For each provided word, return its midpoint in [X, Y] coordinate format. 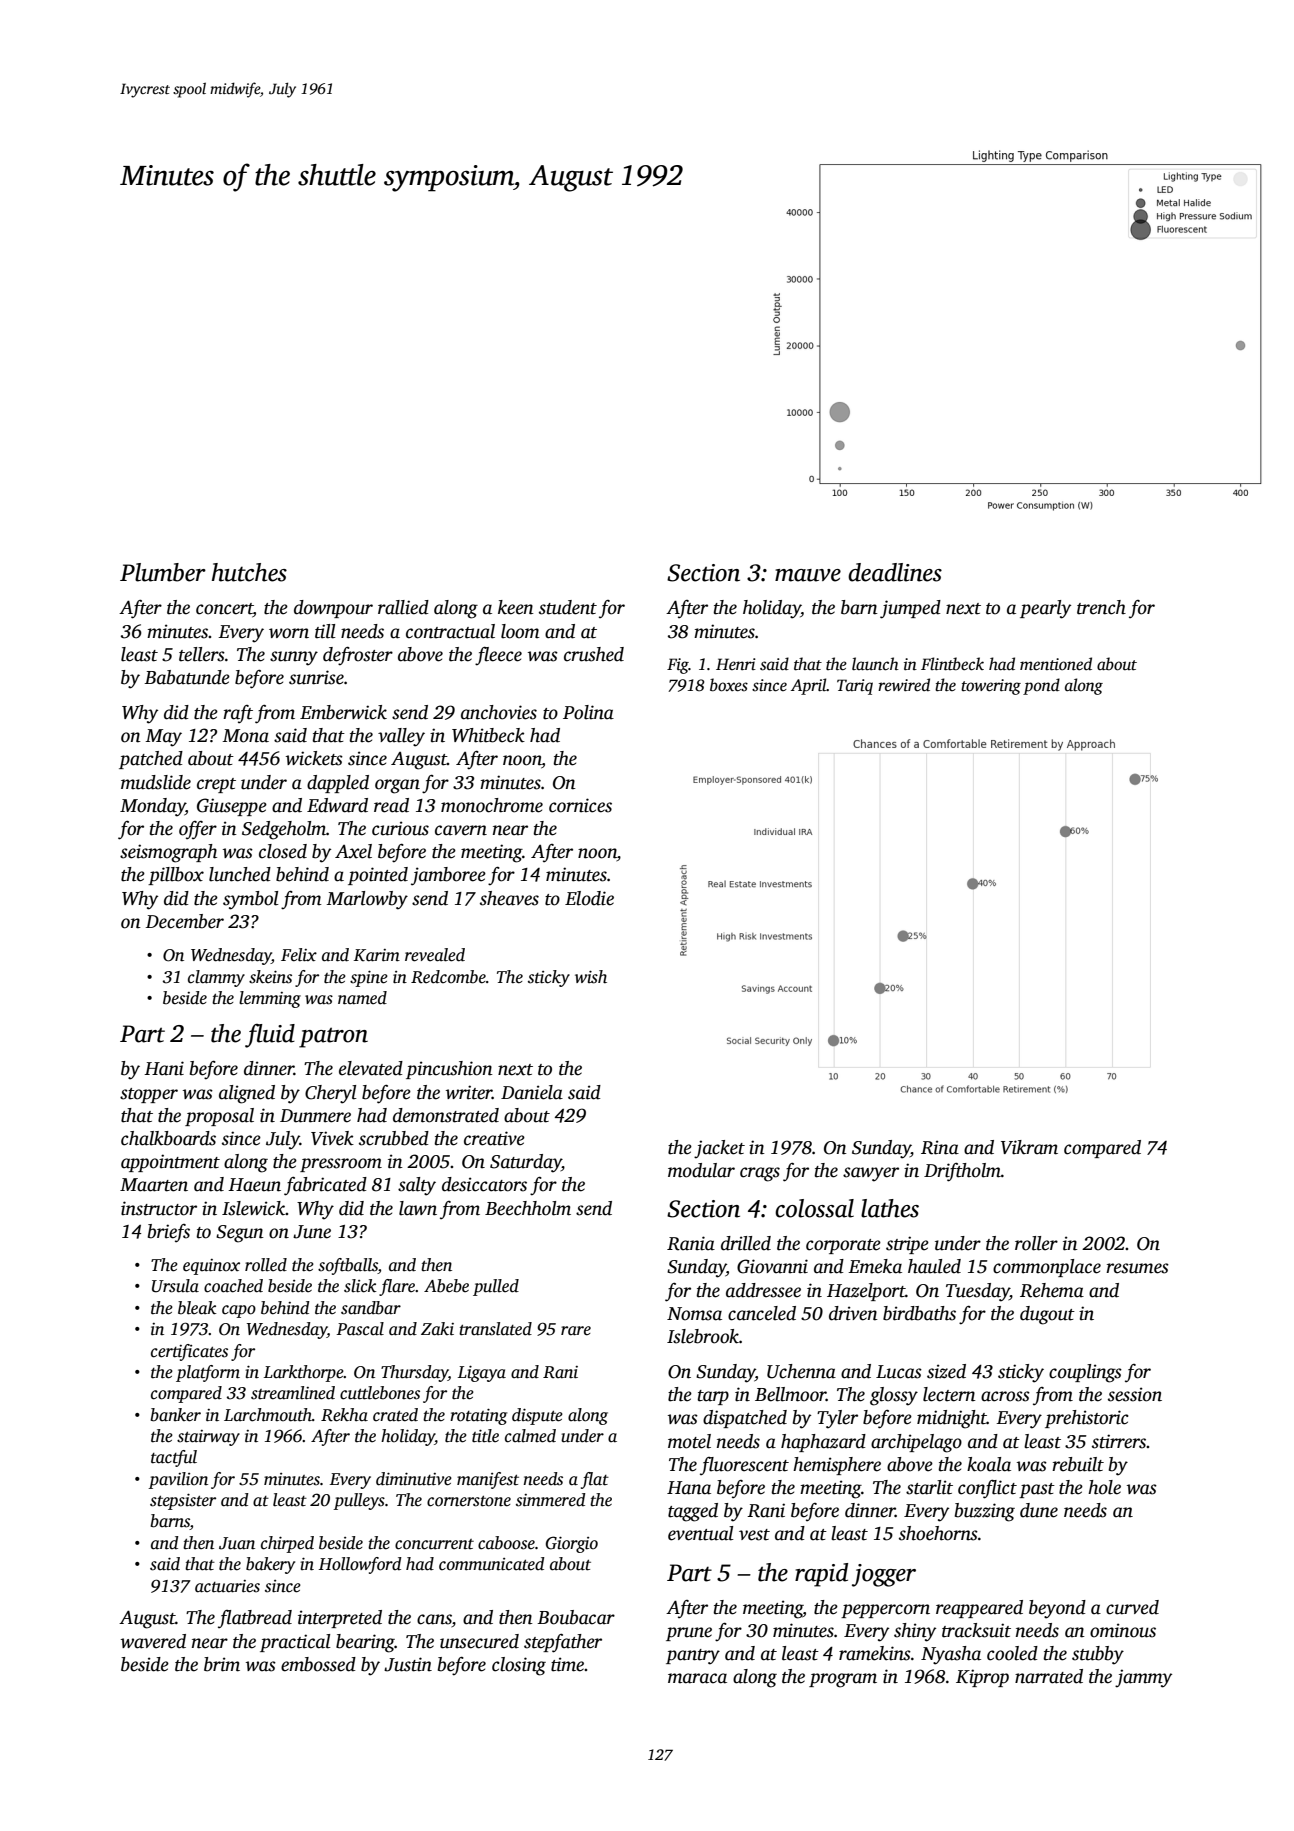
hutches [249, 572]
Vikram [1029, 1147]
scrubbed [394, 1138]
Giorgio [572, 1544]
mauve [808, 575]
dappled [338, 784]
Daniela [532, 1092]
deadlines [895, 572]
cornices [580, 805]
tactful [174, 1458]
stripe [907, 1245]
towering [991, 687]
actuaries [227, 1586]
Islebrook [703, 1336]
